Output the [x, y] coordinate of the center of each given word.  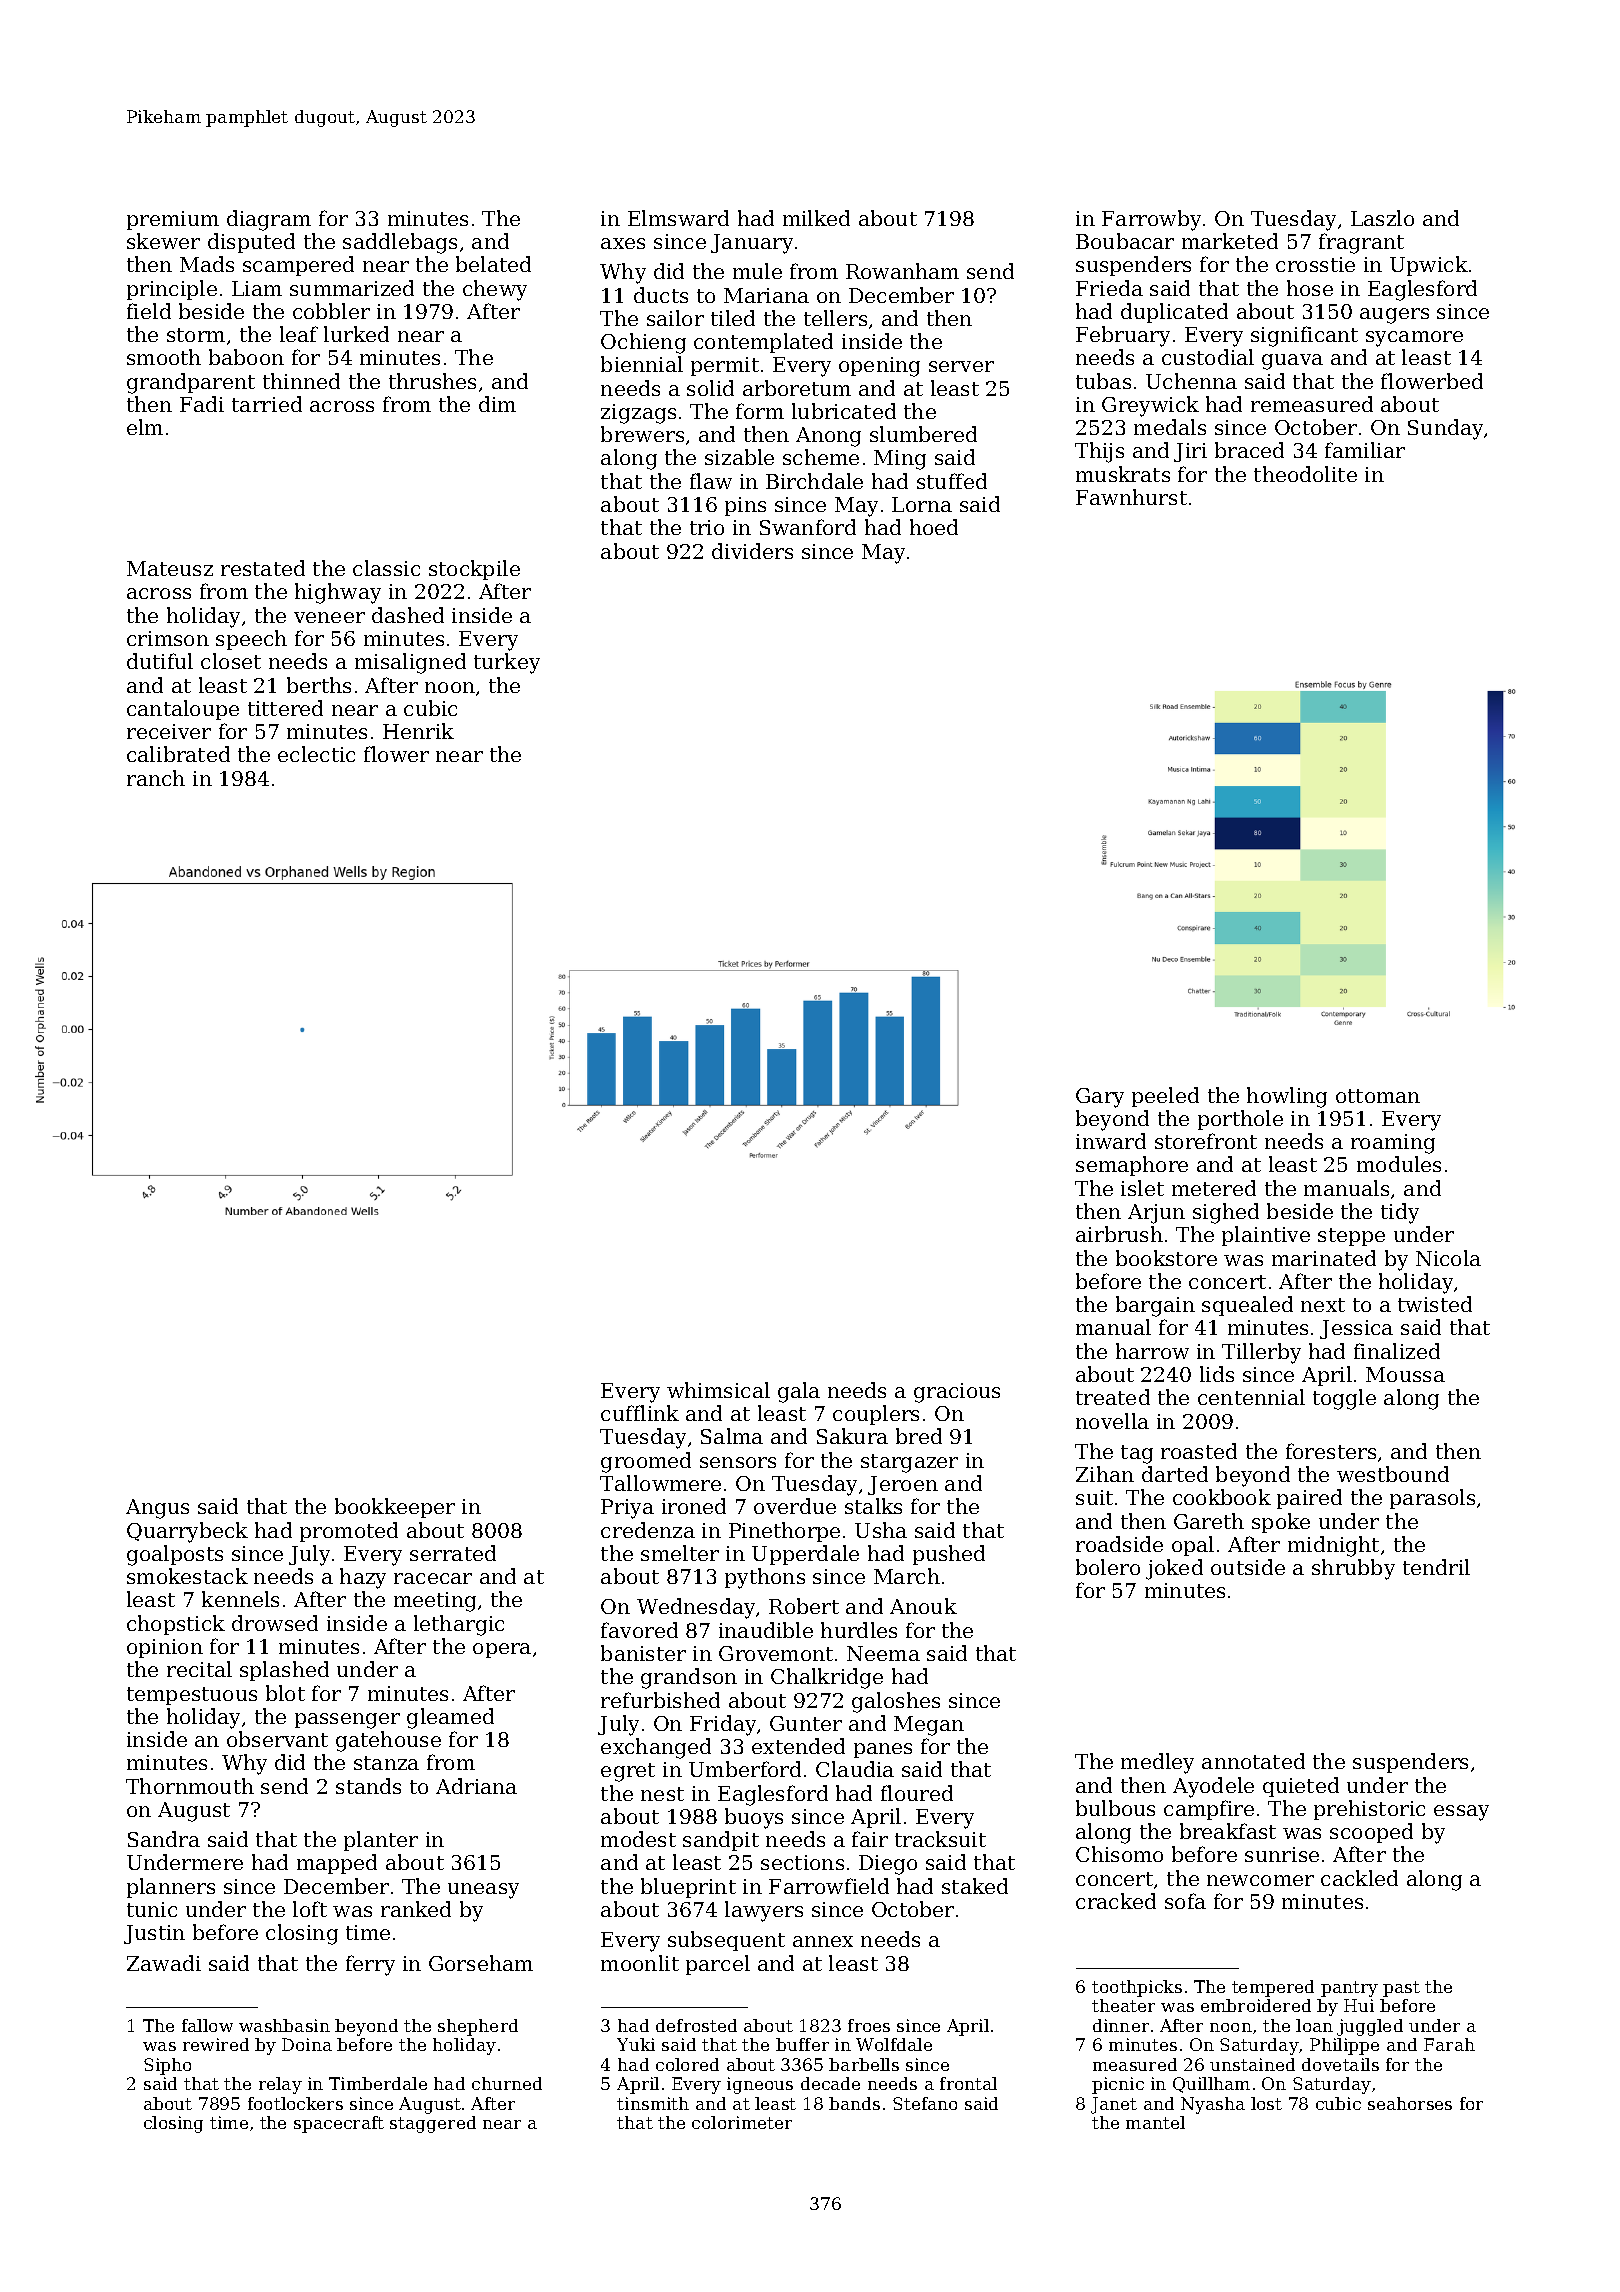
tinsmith [653, 2103]
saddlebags [400, 243]
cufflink [640, 1413]
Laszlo [1382, 218]
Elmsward [678, 218]
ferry [370, 1965]
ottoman [1378, 1096]
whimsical [718, 1390]
